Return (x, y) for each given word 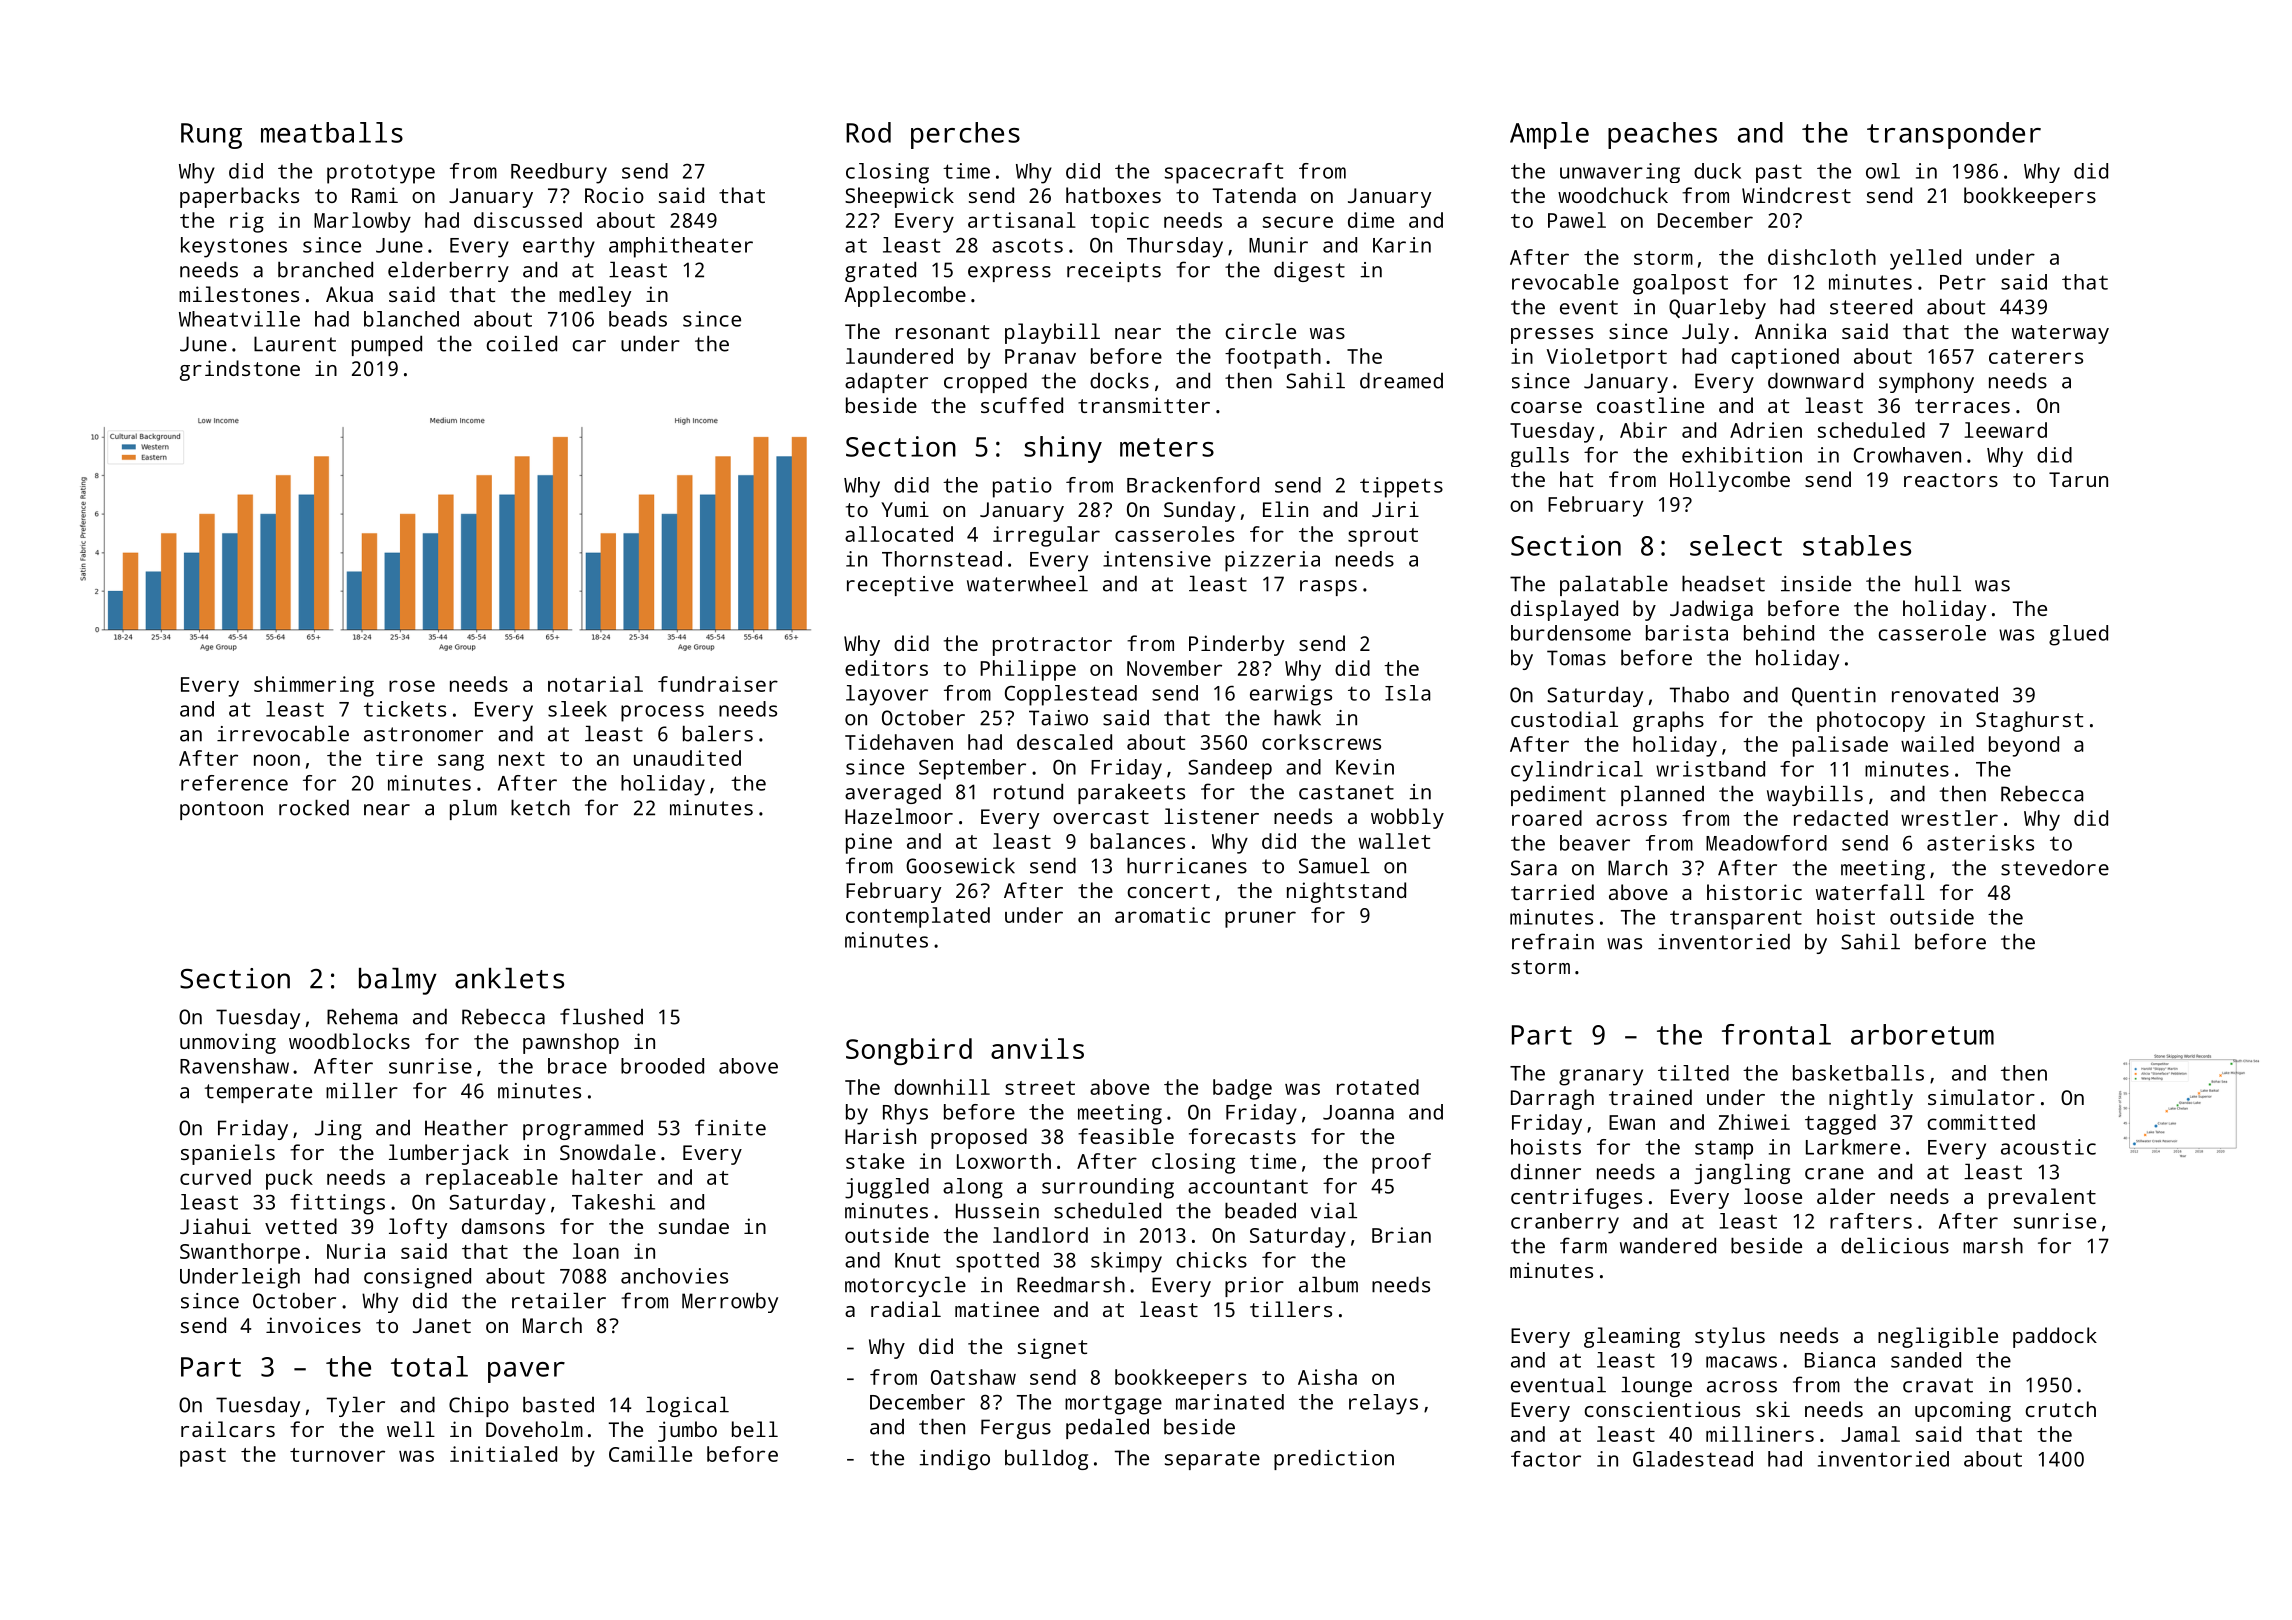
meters (1167, 447)
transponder (1954, 135)
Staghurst (2029, 721)
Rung (211, 136)
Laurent (295, 344)
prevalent (2042, 1198)
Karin (1402, 245)
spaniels (228, 1154)
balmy (398, 981)
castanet (1346, 792)
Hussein (997, 1211)
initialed (503, 1454)
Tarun (2078, 479)
